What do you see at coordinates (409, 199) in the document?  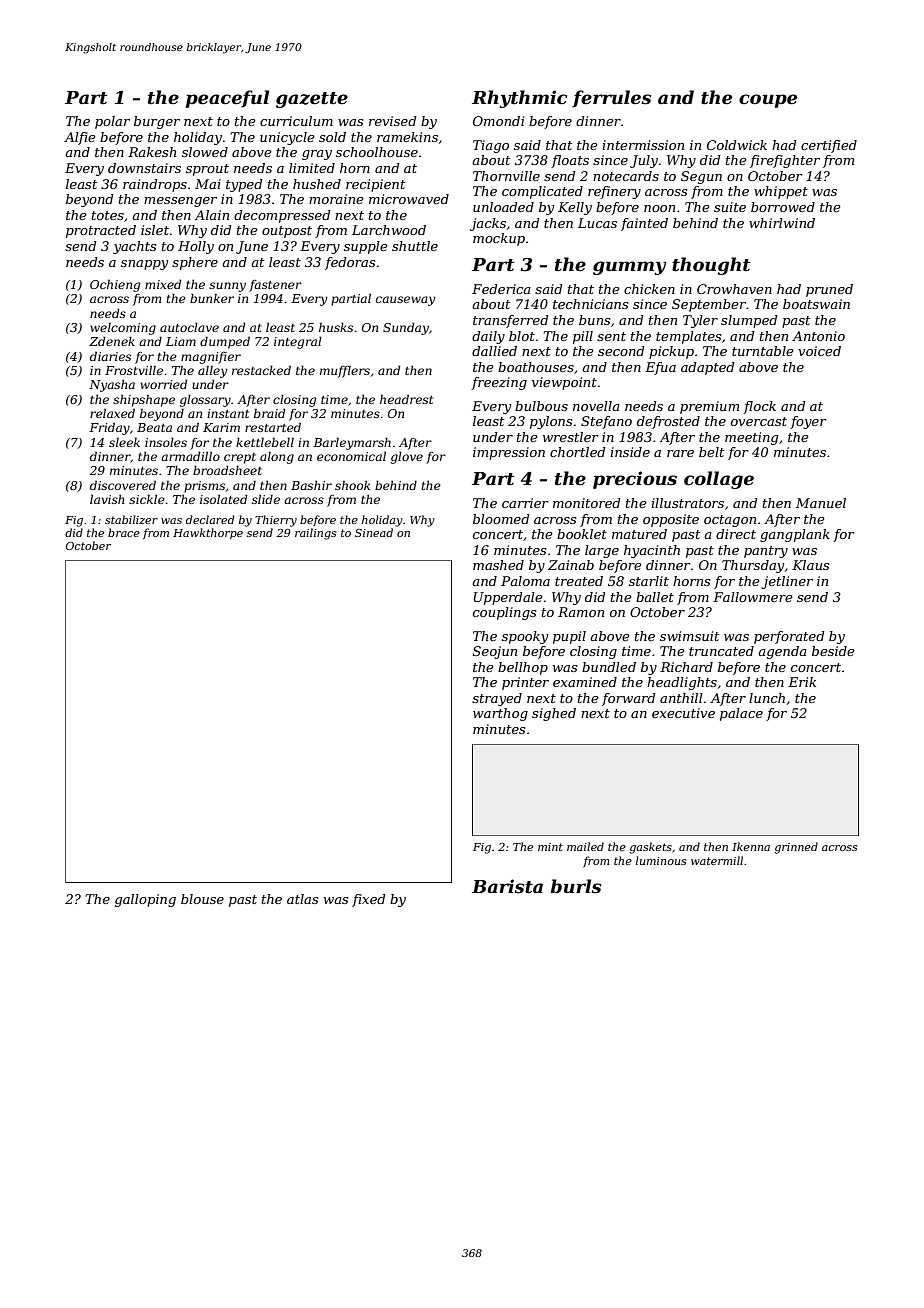 I see `microwaved` at bounding box center [409, 199].
